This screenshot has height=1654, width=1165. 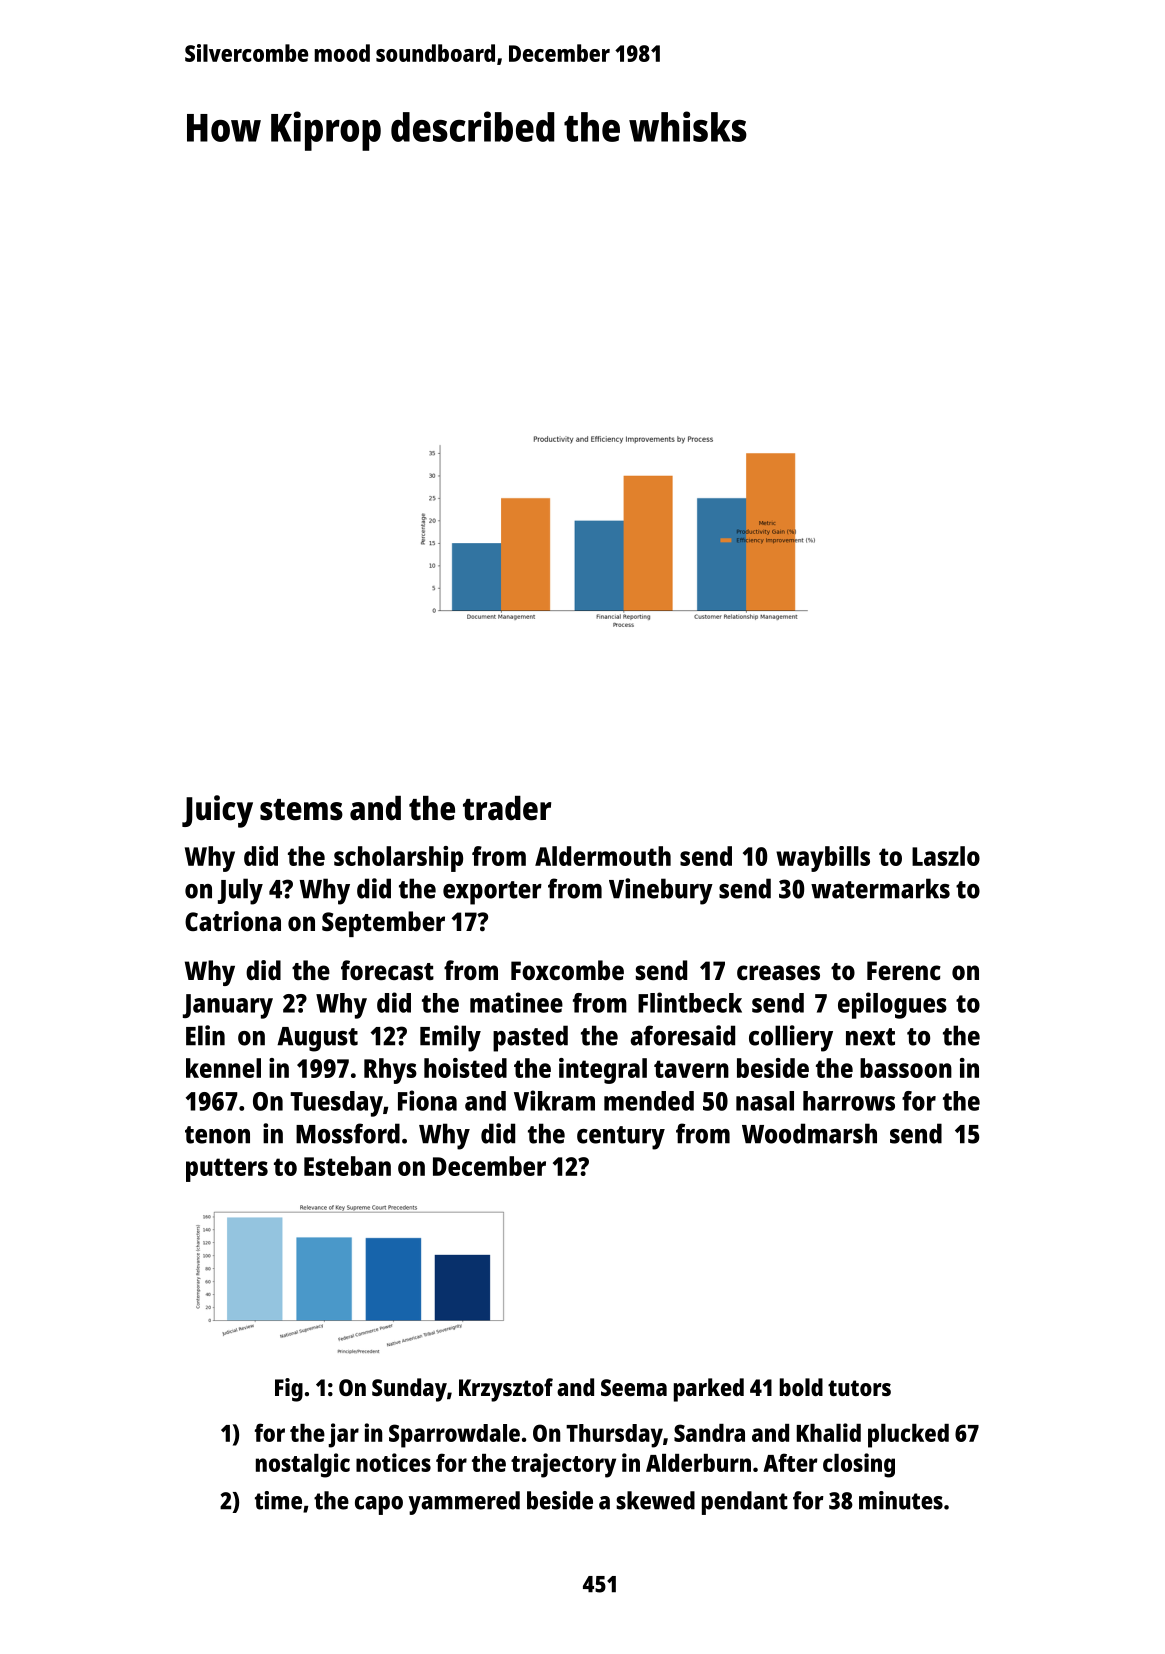 I want to click on creases, so click(x=778, y=972).
